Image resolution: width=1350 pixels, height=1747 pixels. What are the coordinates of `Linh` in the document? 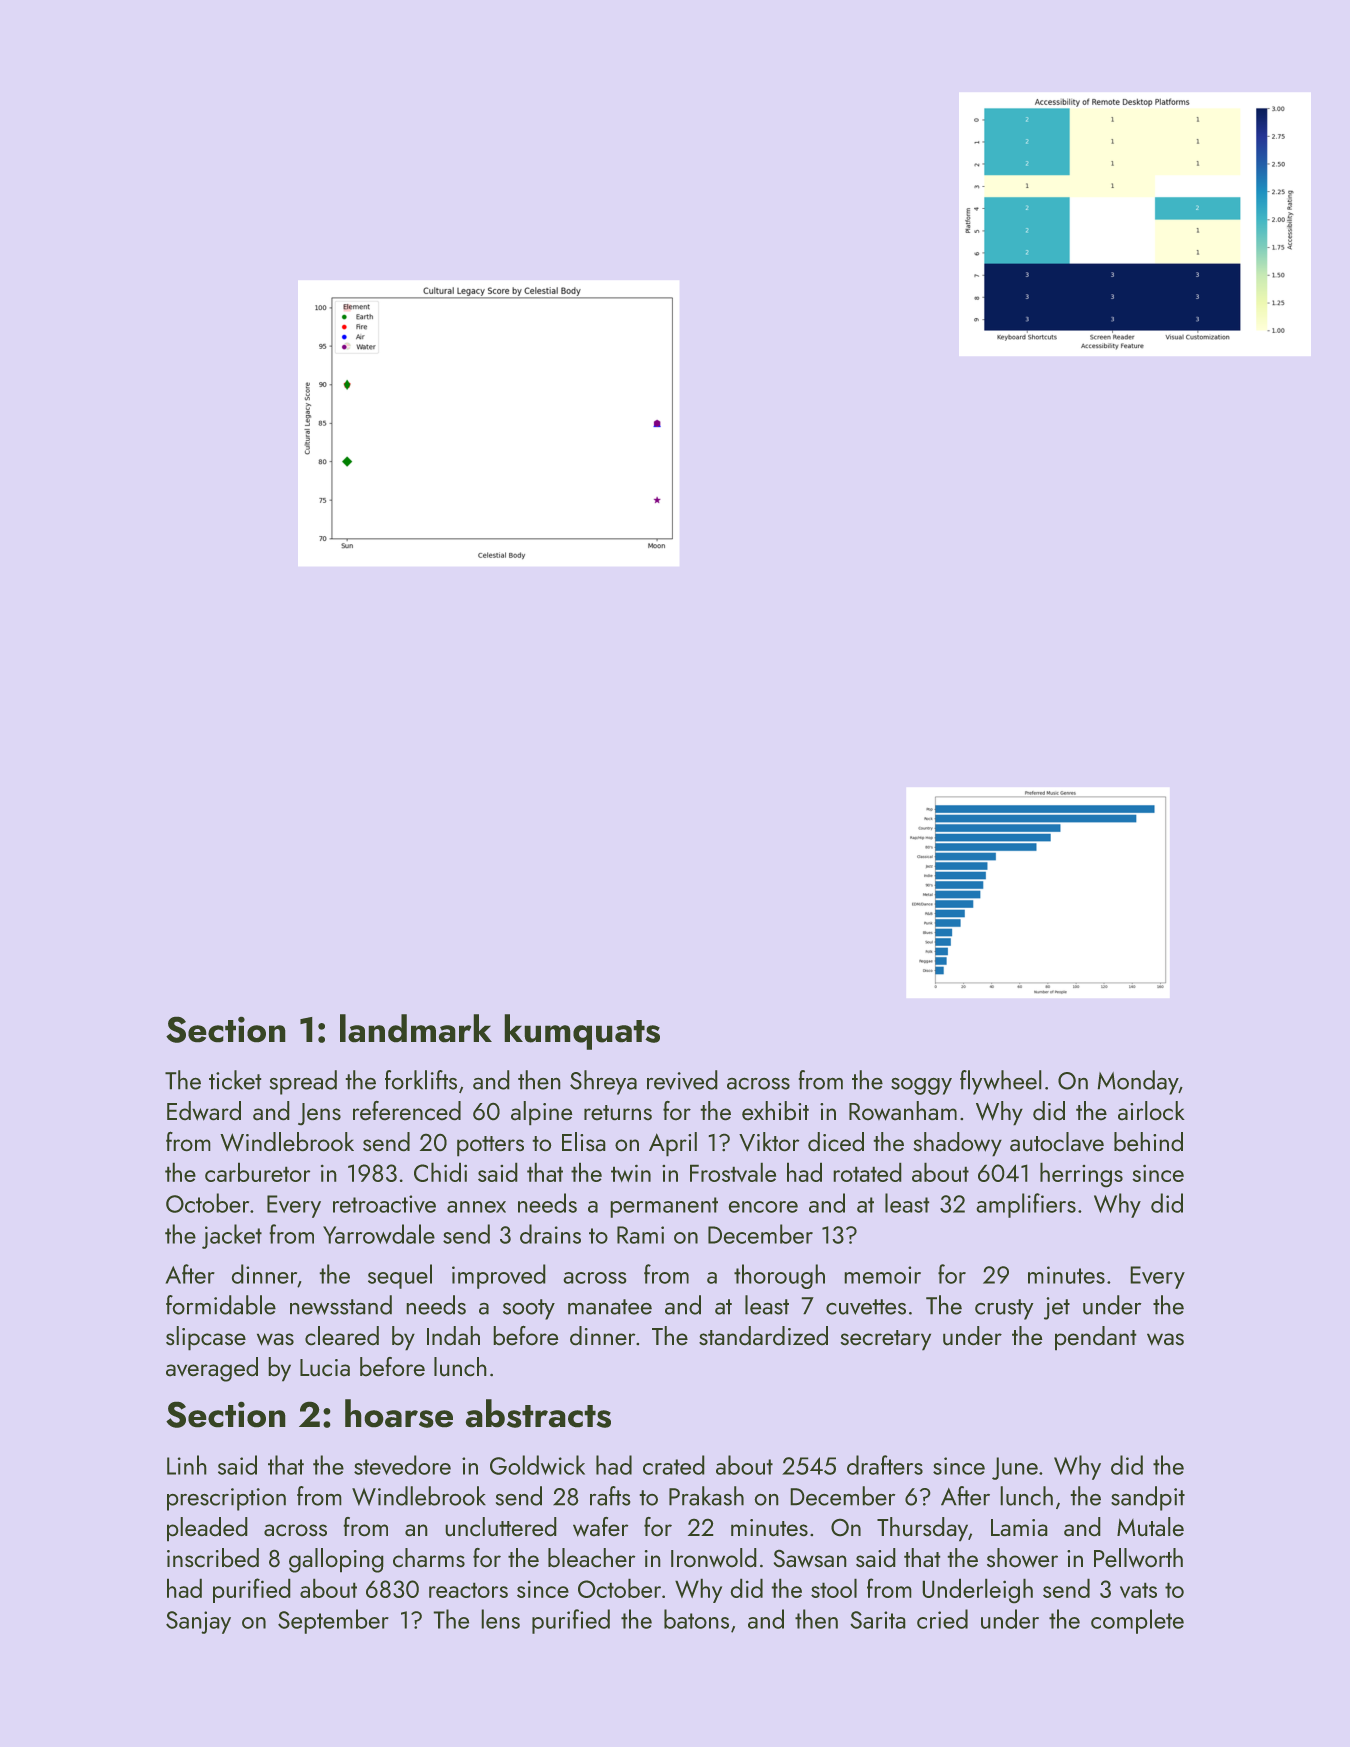 It's located at (186, 1465).
